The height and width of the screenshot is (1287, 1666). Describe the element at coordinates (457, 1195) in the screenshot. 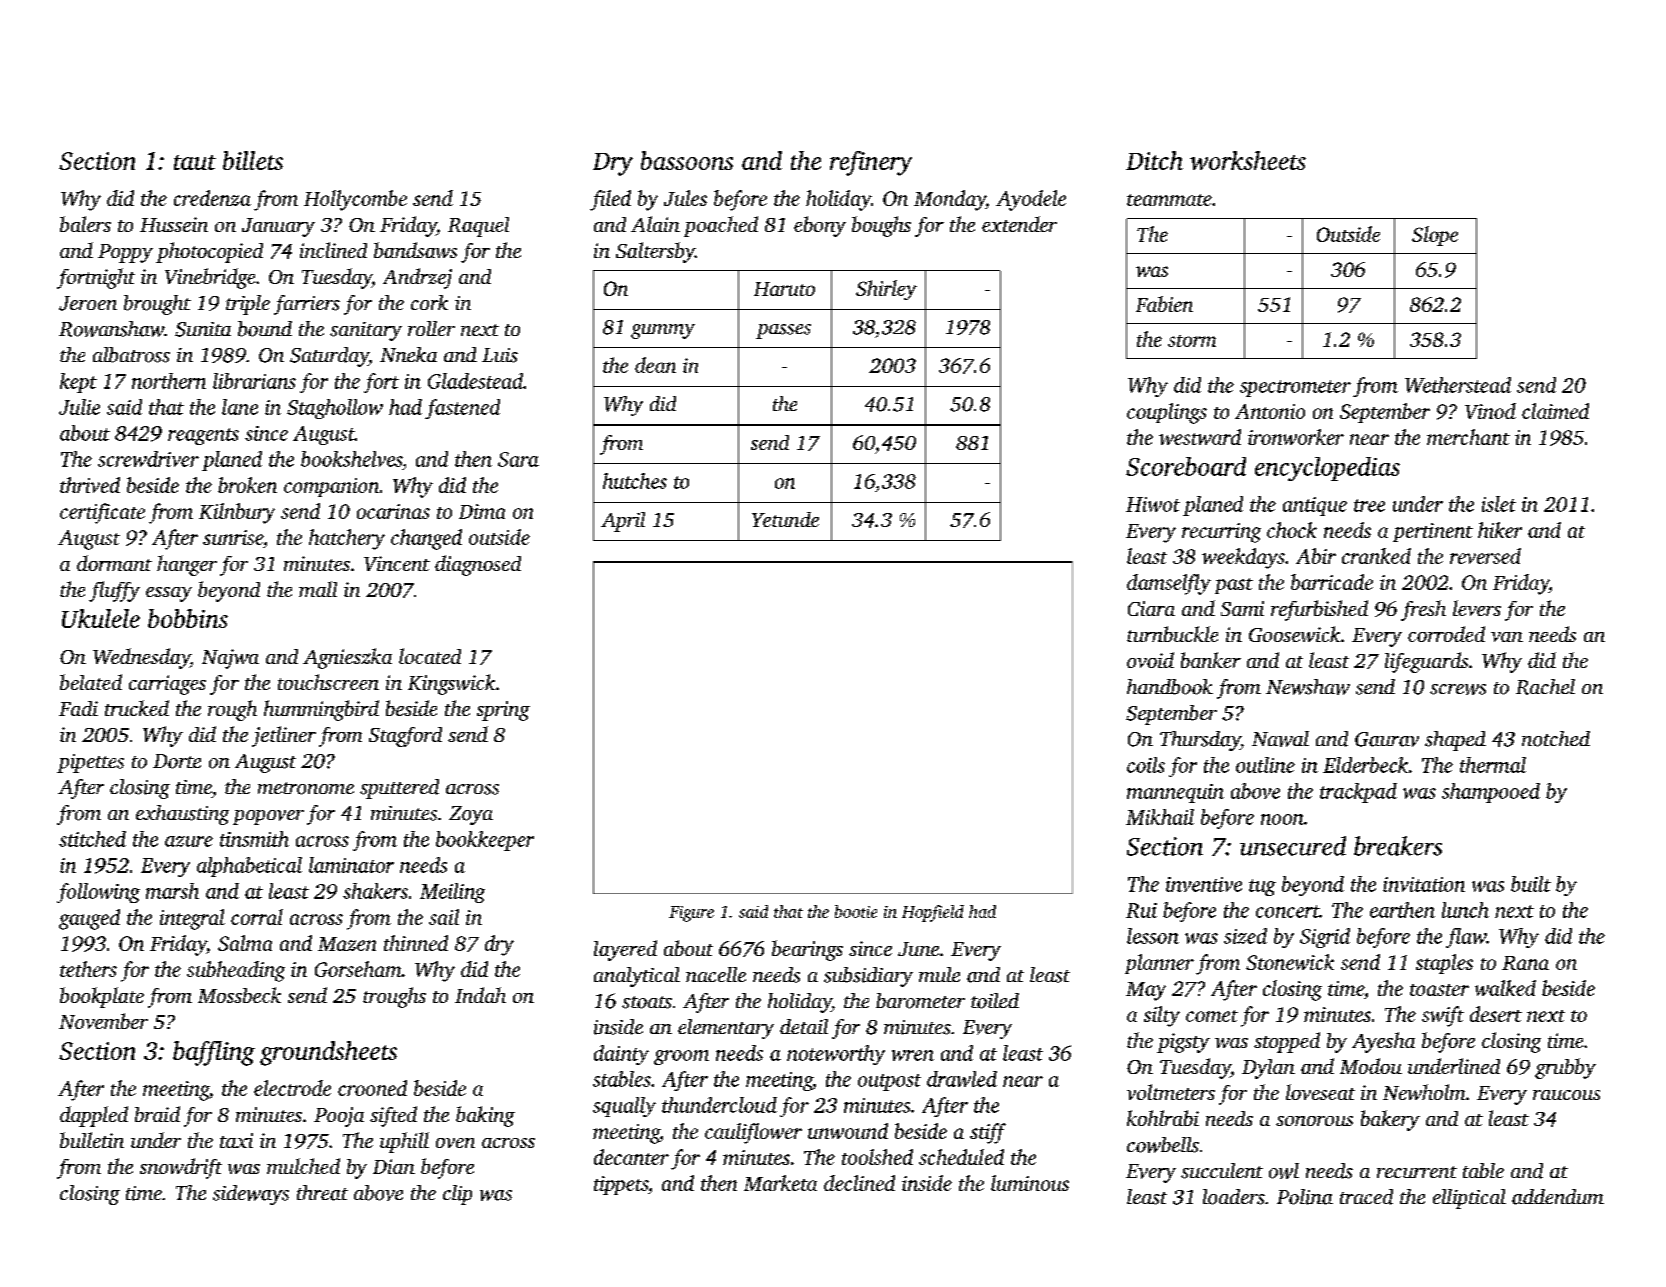

I see `clip` at that location.
